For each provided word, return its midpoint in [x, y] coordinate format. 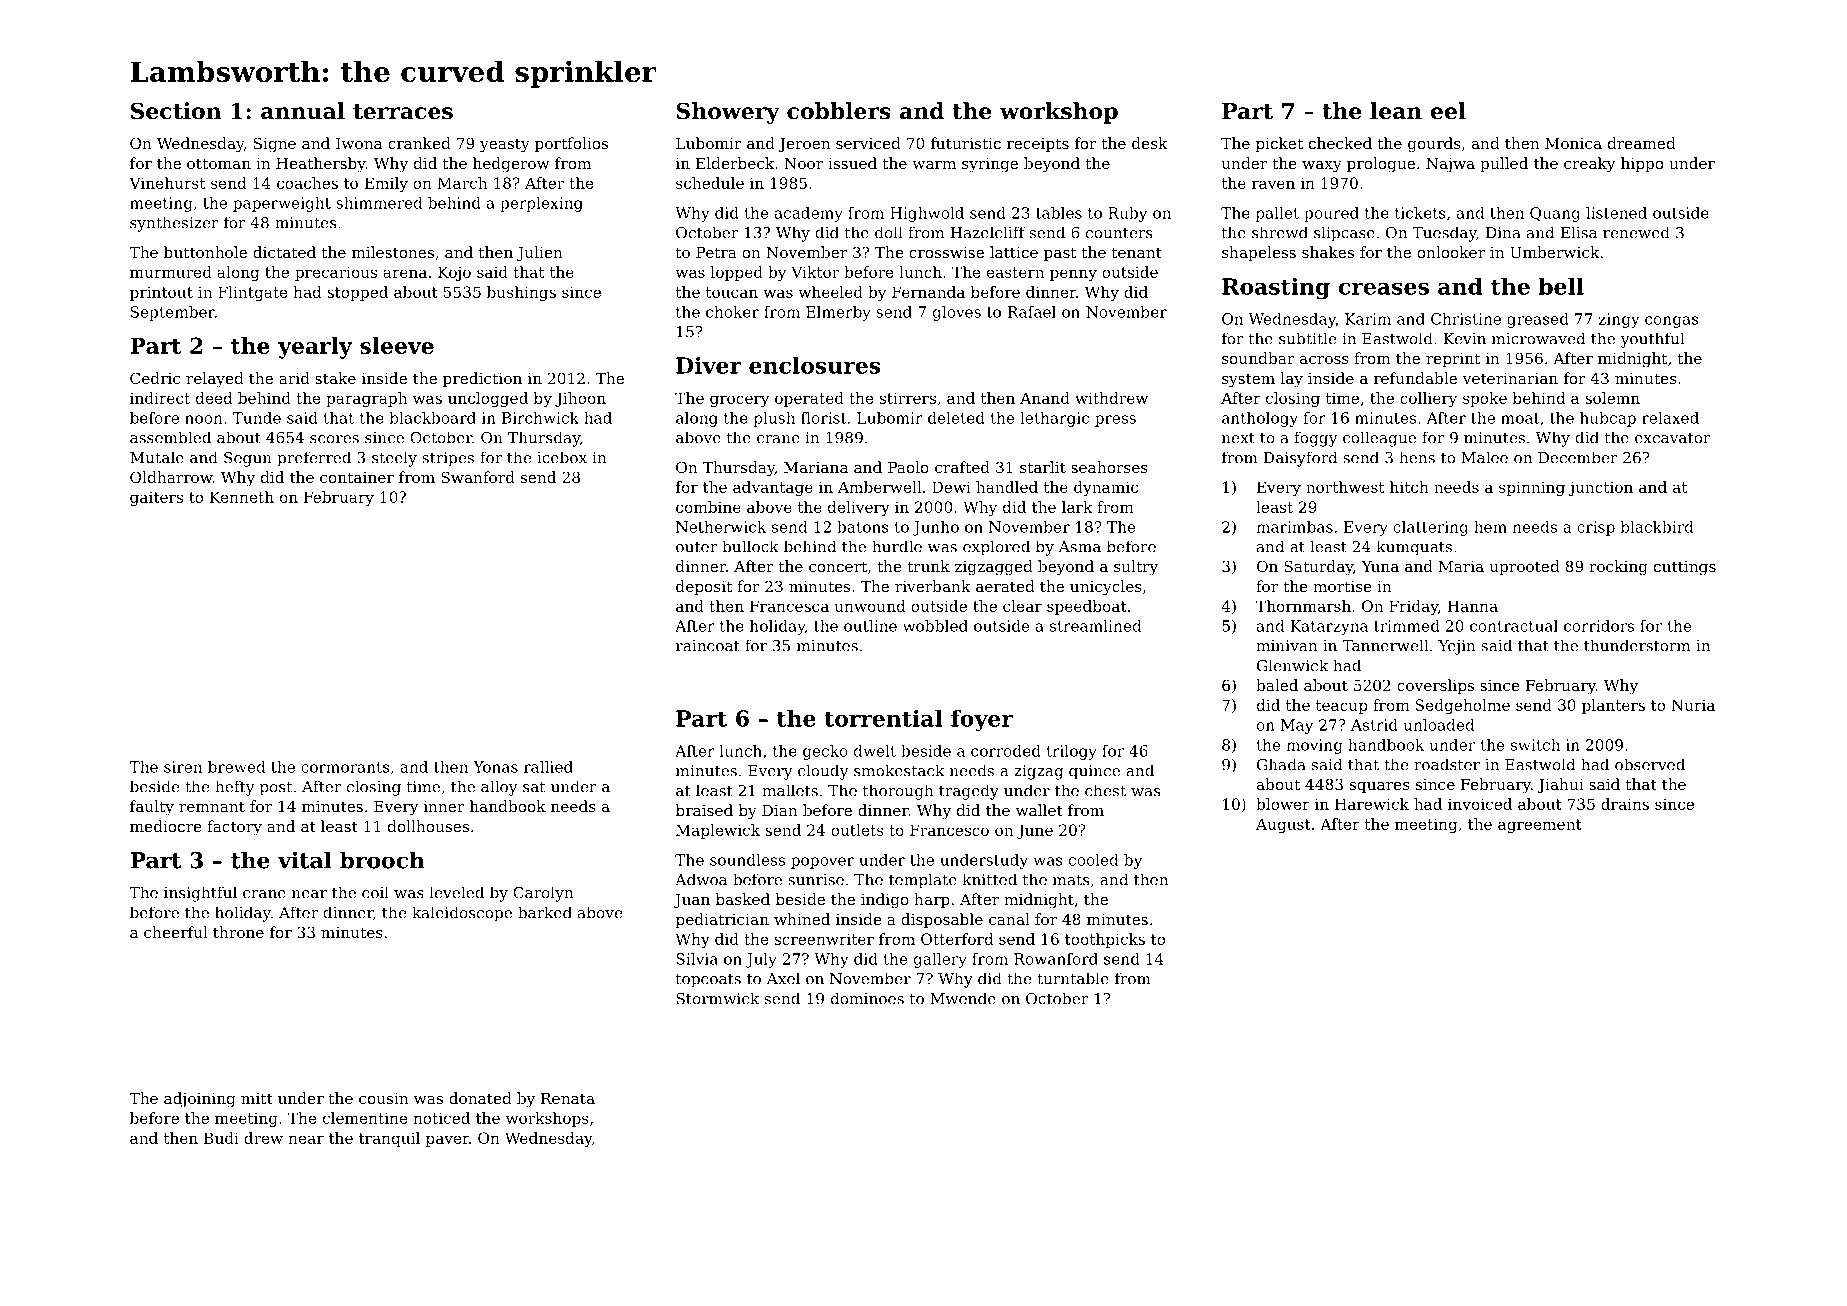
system [1248, 380]
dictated [284, 252]
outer [696, 547]
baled [1277, 685]
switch [1535, 745]
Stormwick [717, 998]
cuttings [1685, 568]
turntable [1073, 978]
